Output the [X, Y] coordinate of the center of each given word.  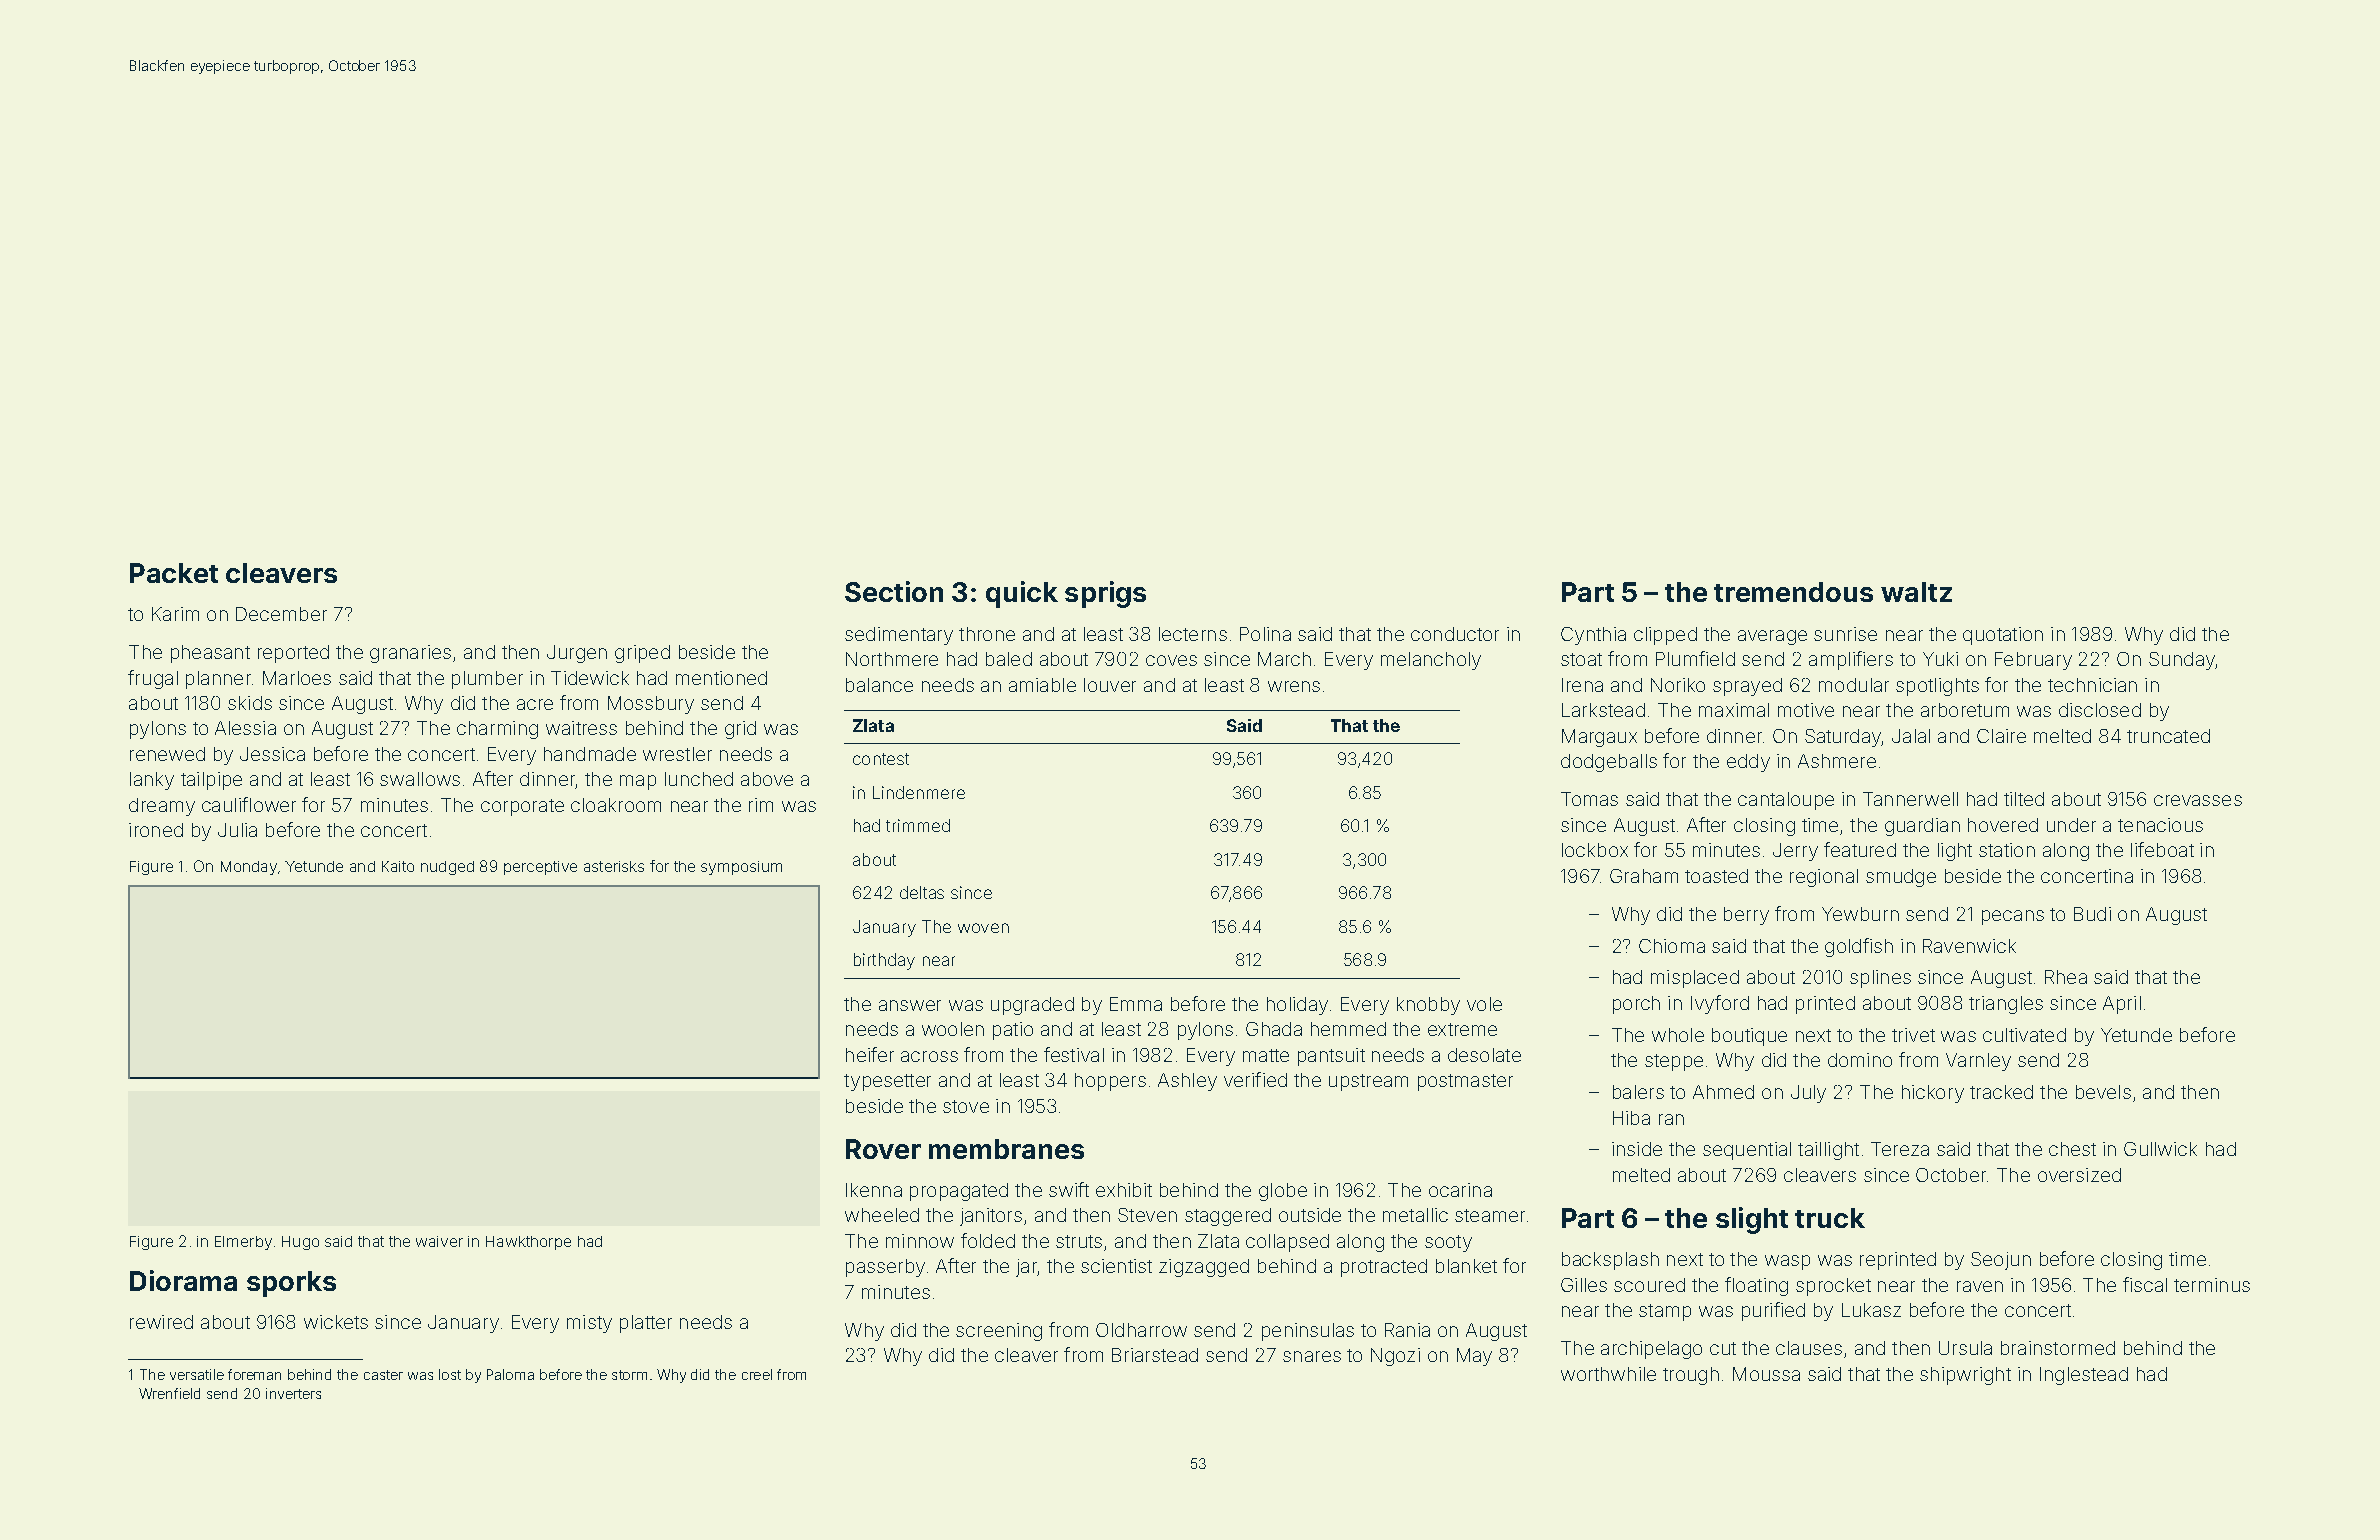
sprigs [1105, 594]
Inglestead [2084, 1376]
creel [757, 1374]
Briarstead [1155, 1355]
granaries [410, 654]
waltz [1916, 592]
